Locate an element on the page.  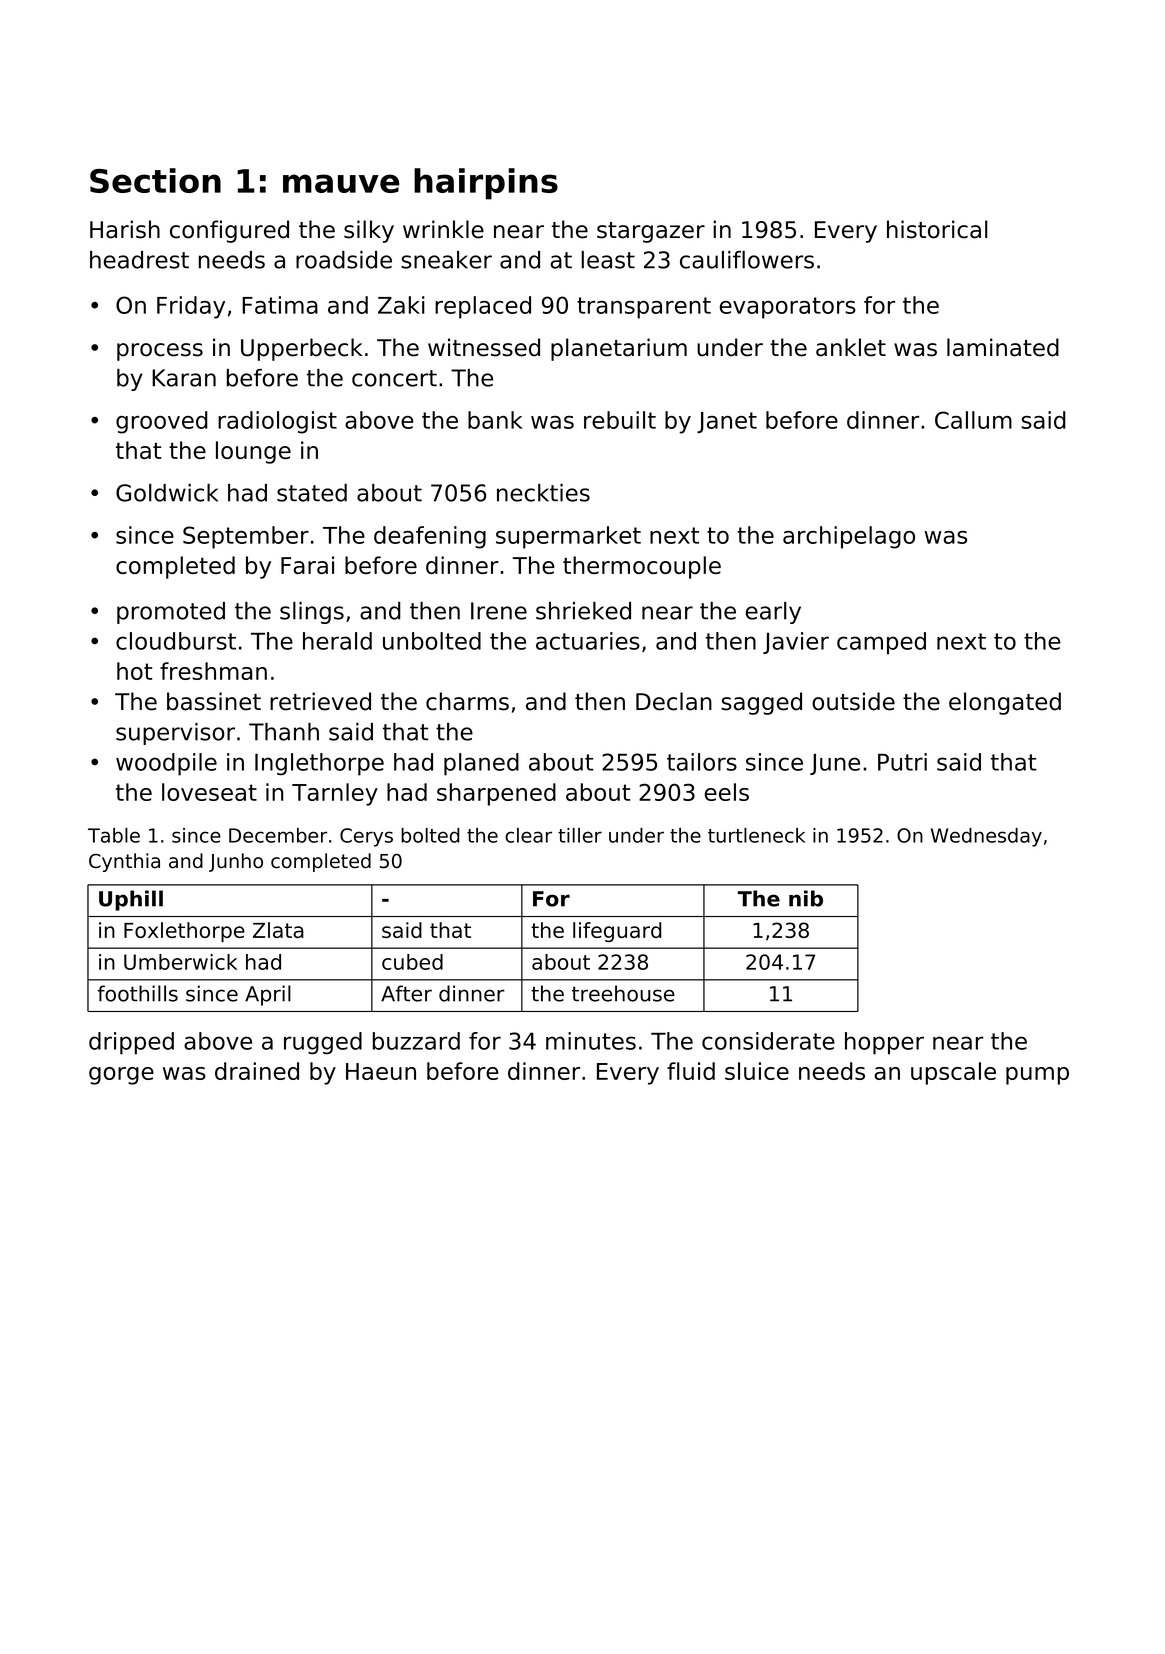
Cerys is located at coordinates (366, 837).
